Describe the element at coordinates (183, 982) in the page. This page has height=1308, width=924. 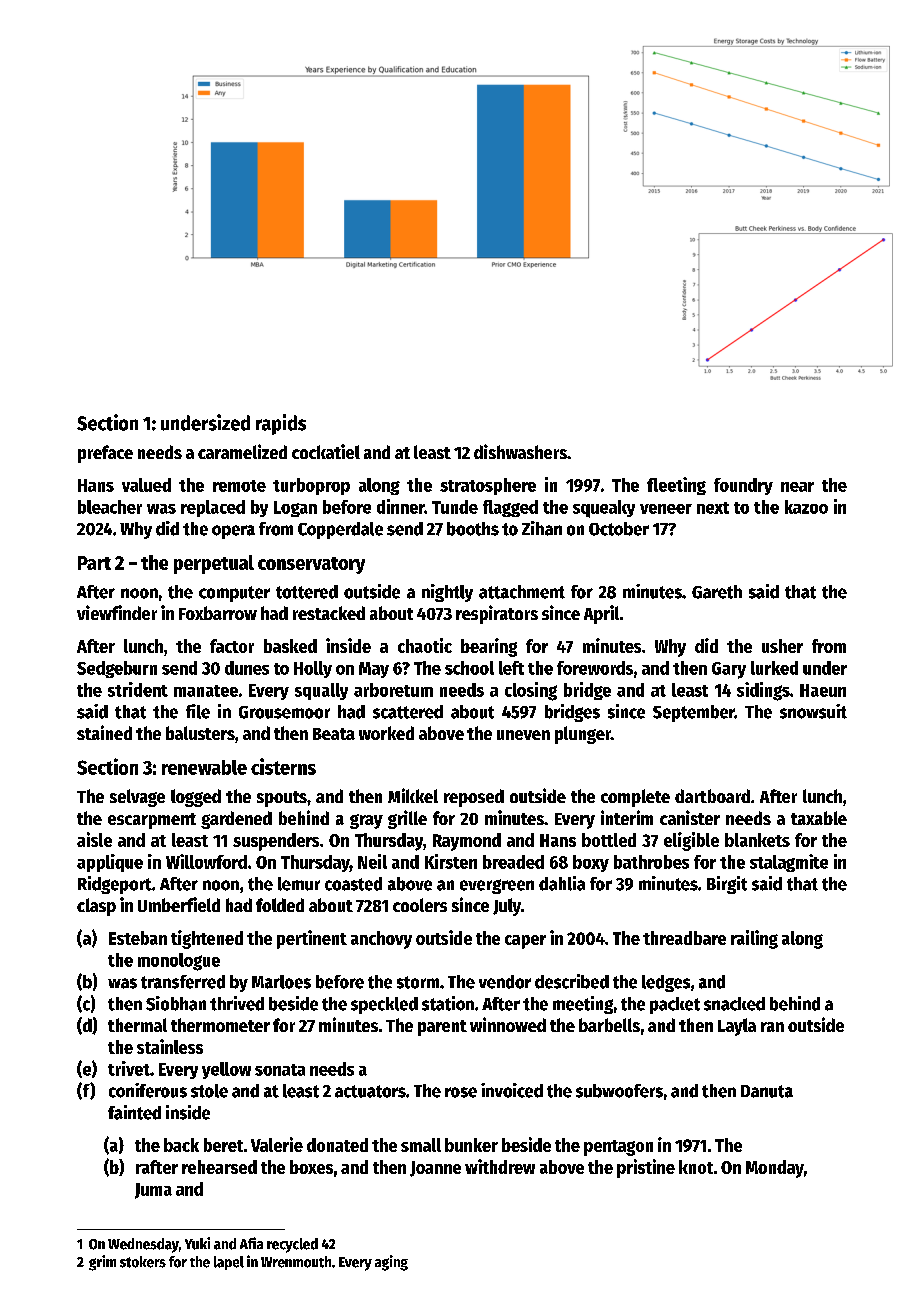
I see `transferred` at that location.
